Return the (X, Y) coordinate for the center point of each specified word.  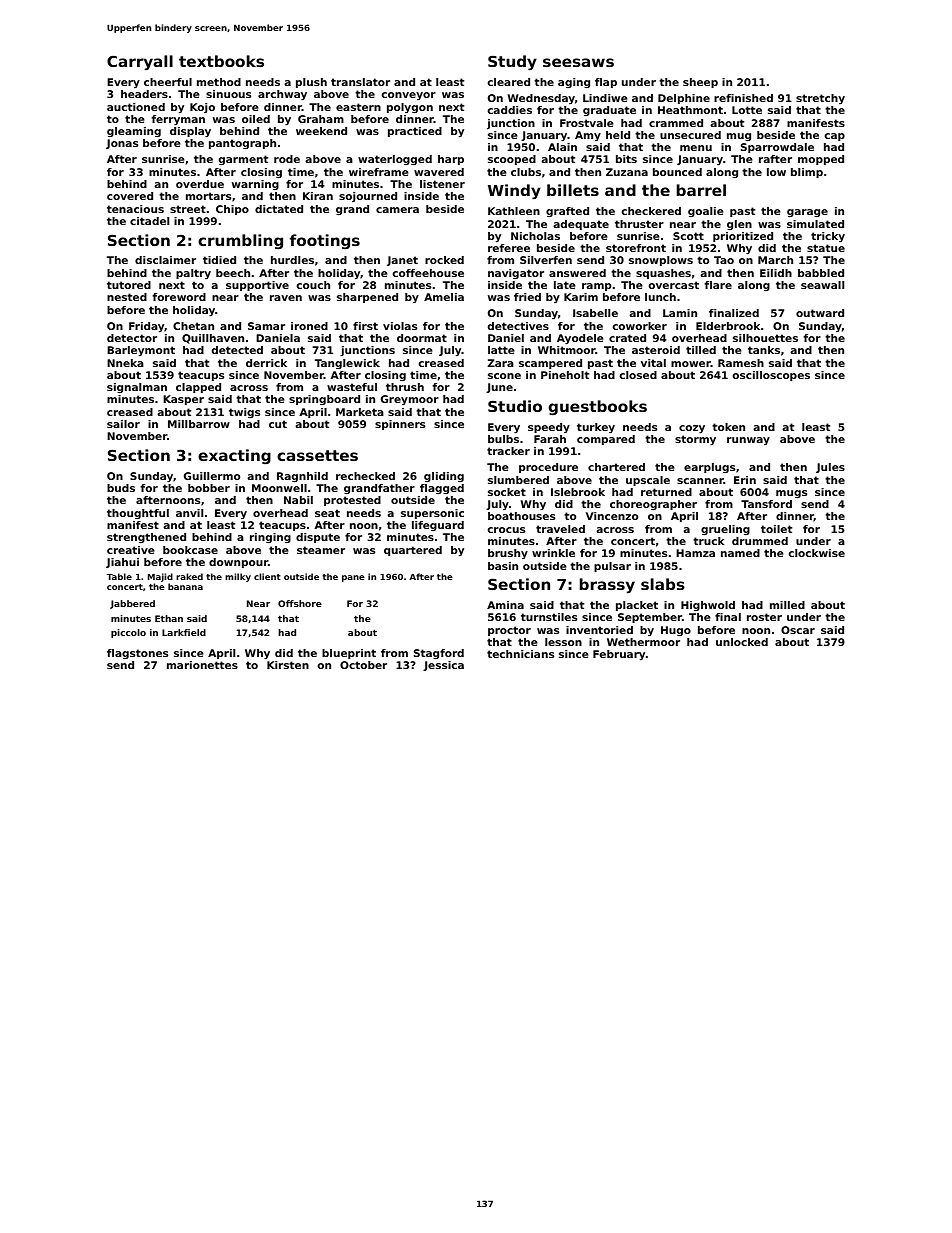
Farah (550, 439)
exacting (234, 457)
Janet (402, 261)
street (188, 209)
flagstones (137, 654)
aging (574, 83)
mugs (791, 494)
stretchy (820, 99)
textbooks (221, 61)
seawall (822, 285)
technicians (520, 654)
